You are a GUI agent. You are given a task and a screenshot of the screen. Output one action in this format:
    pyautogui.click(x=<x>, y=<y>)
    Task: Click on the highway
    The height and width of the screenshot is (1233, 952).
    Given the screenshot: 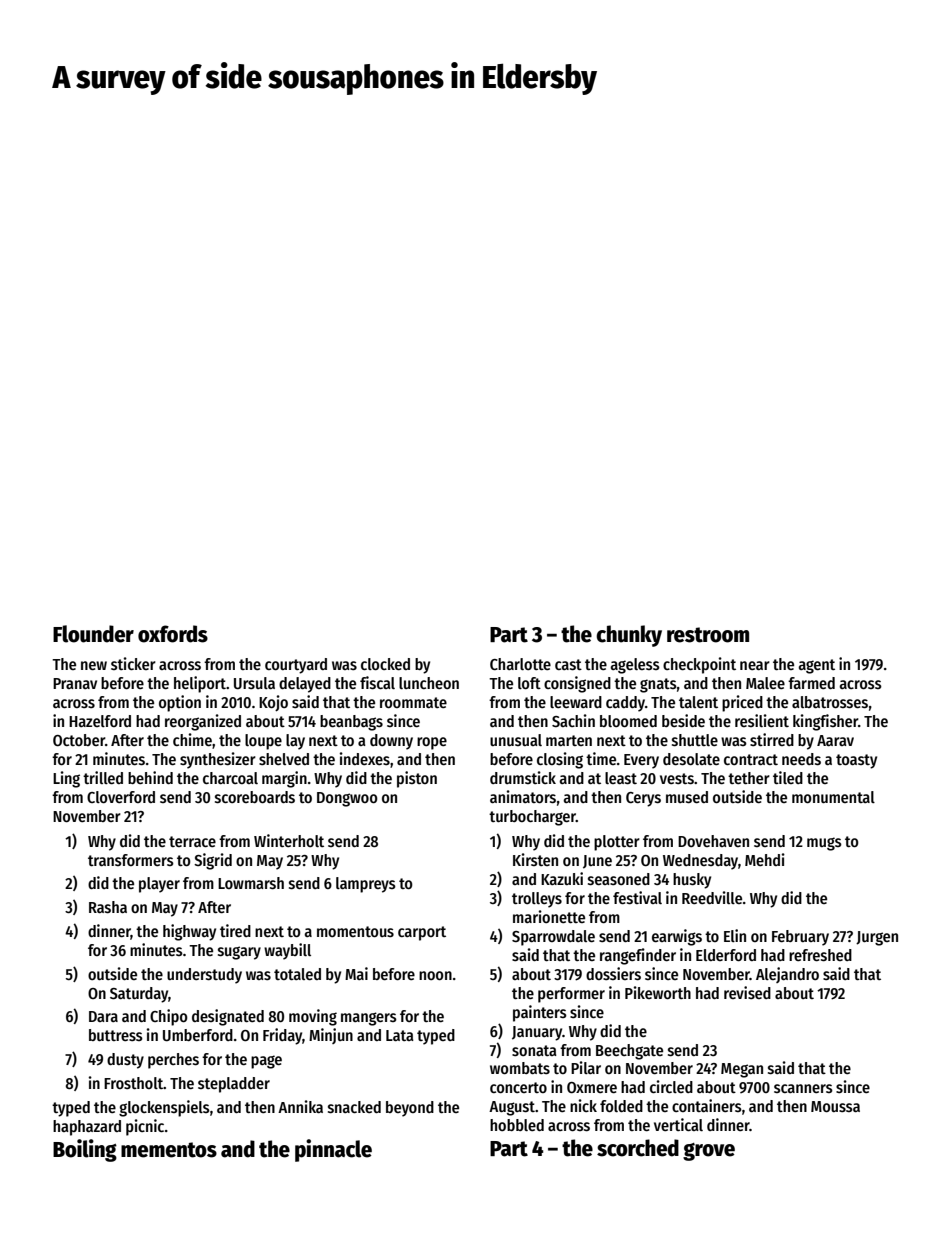 What is the action you would take?
    pyautogui.click(x=189, y=932)
